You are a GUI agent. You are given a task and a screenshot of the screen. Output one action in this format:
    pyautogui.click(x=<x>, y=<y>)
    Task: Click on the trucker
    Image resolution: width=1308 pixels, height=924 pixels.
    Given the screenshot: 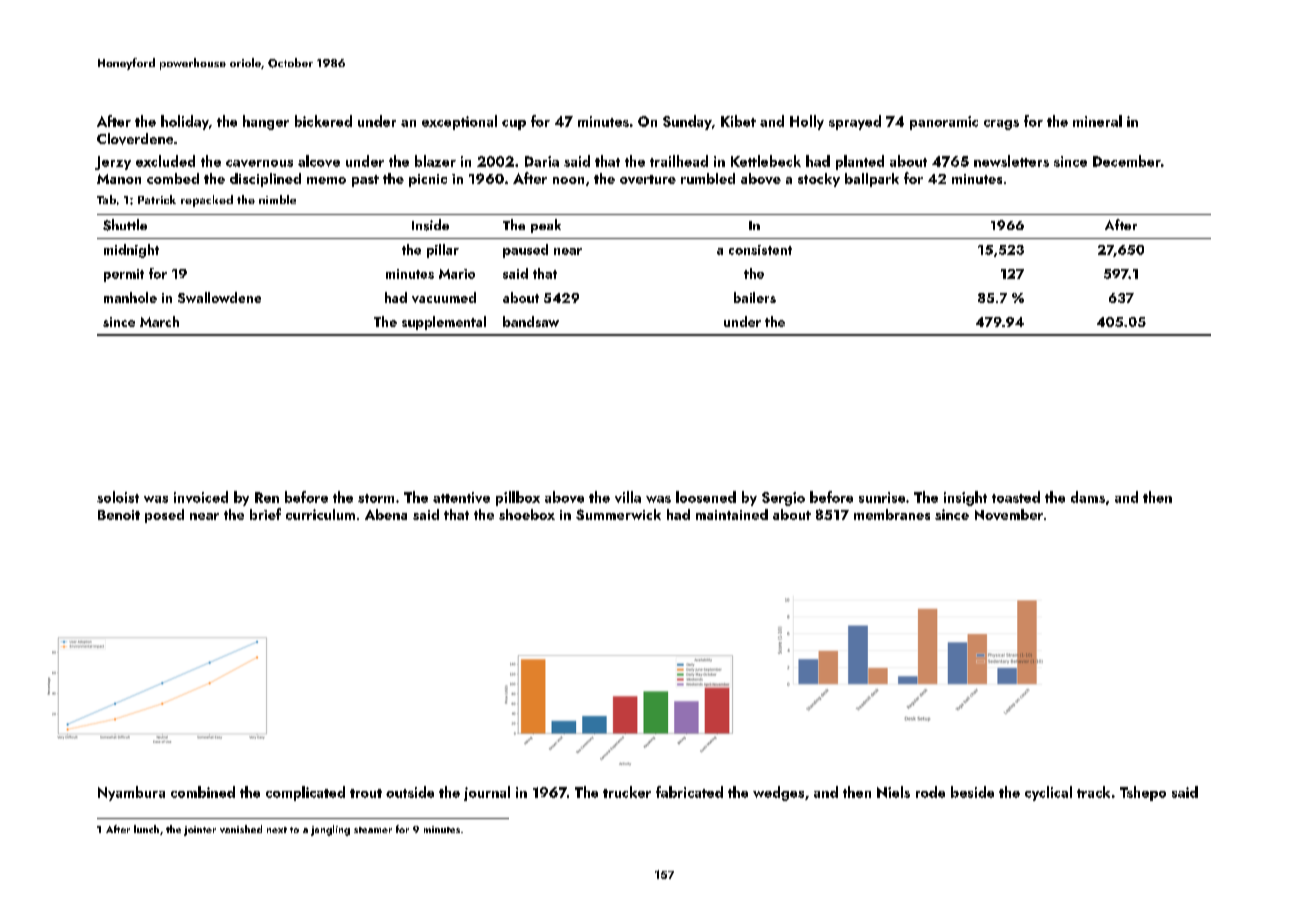 What is the action you would take?
    pyautogui.click(x=627, y=792)
